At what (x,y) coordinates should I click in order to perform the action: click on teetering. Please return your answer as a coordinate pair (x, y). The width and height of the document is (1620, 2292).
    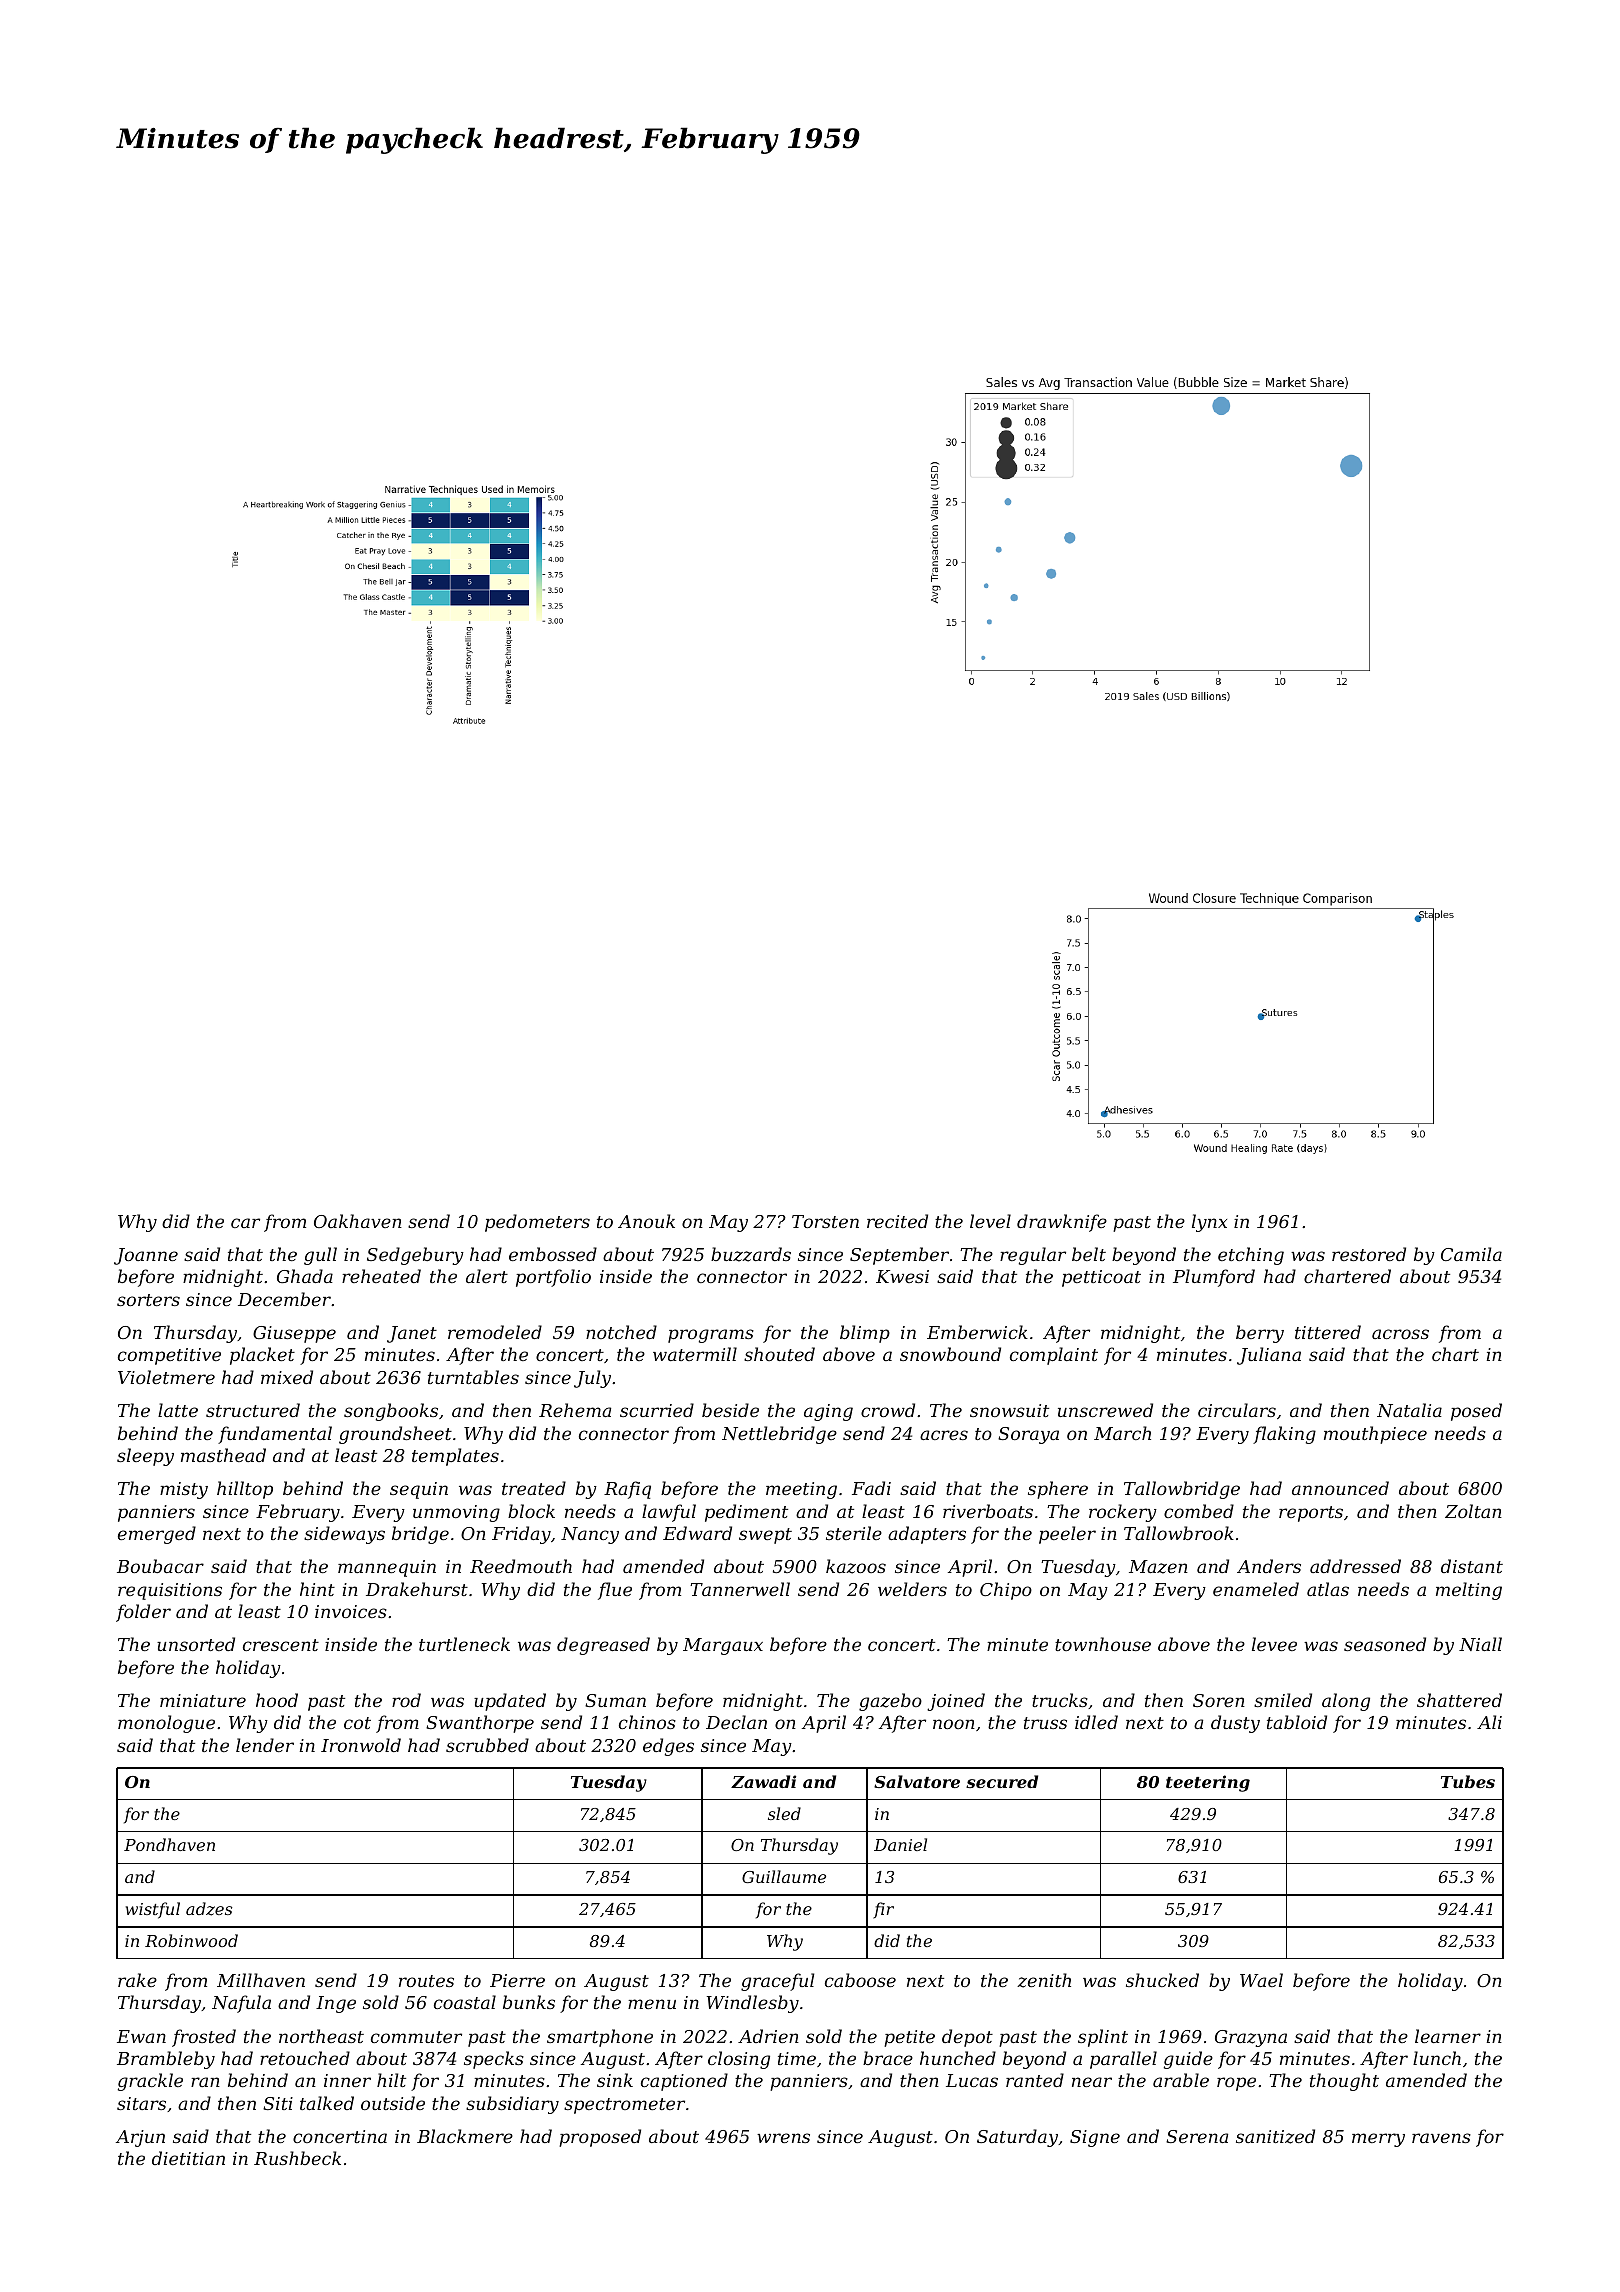
    Looking at the image, I should click on (1208, 1783).
